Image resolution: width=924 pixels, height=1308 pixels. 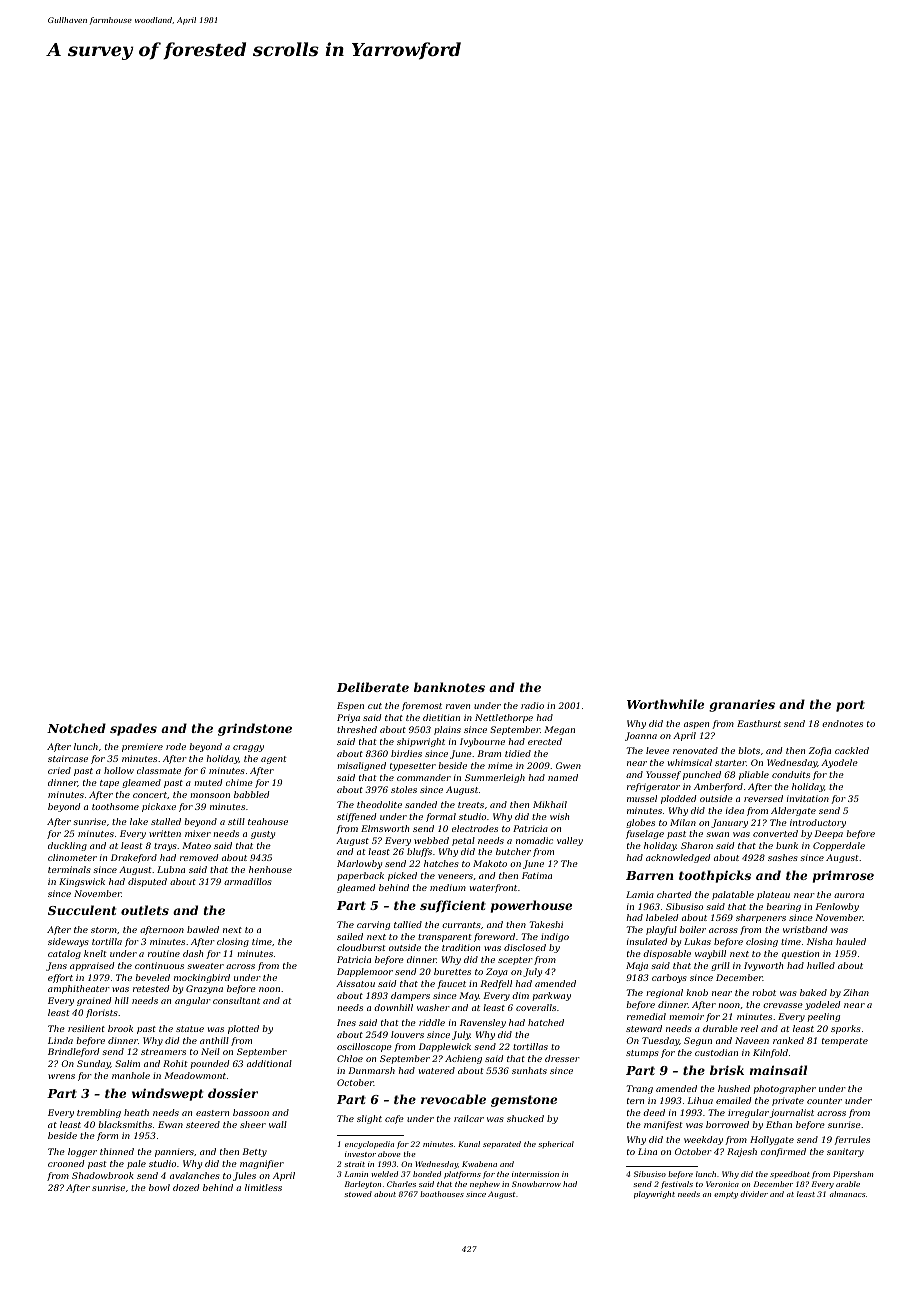 I want to click on thinned, so click(x=117, y=1151).
